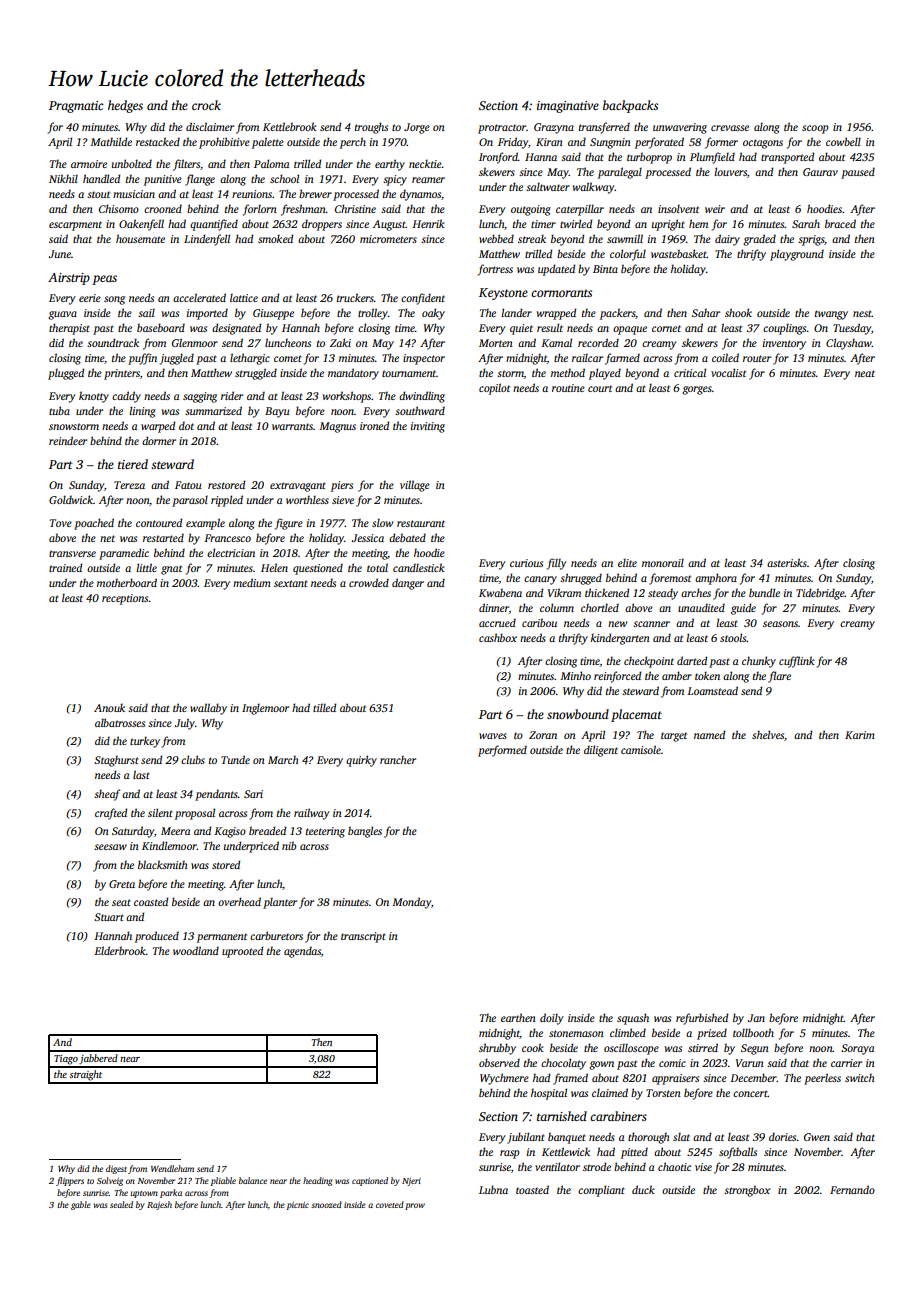 The width and height of the screenshot is (924, 1308). I want to click on Anouk, so click(109, 707).
